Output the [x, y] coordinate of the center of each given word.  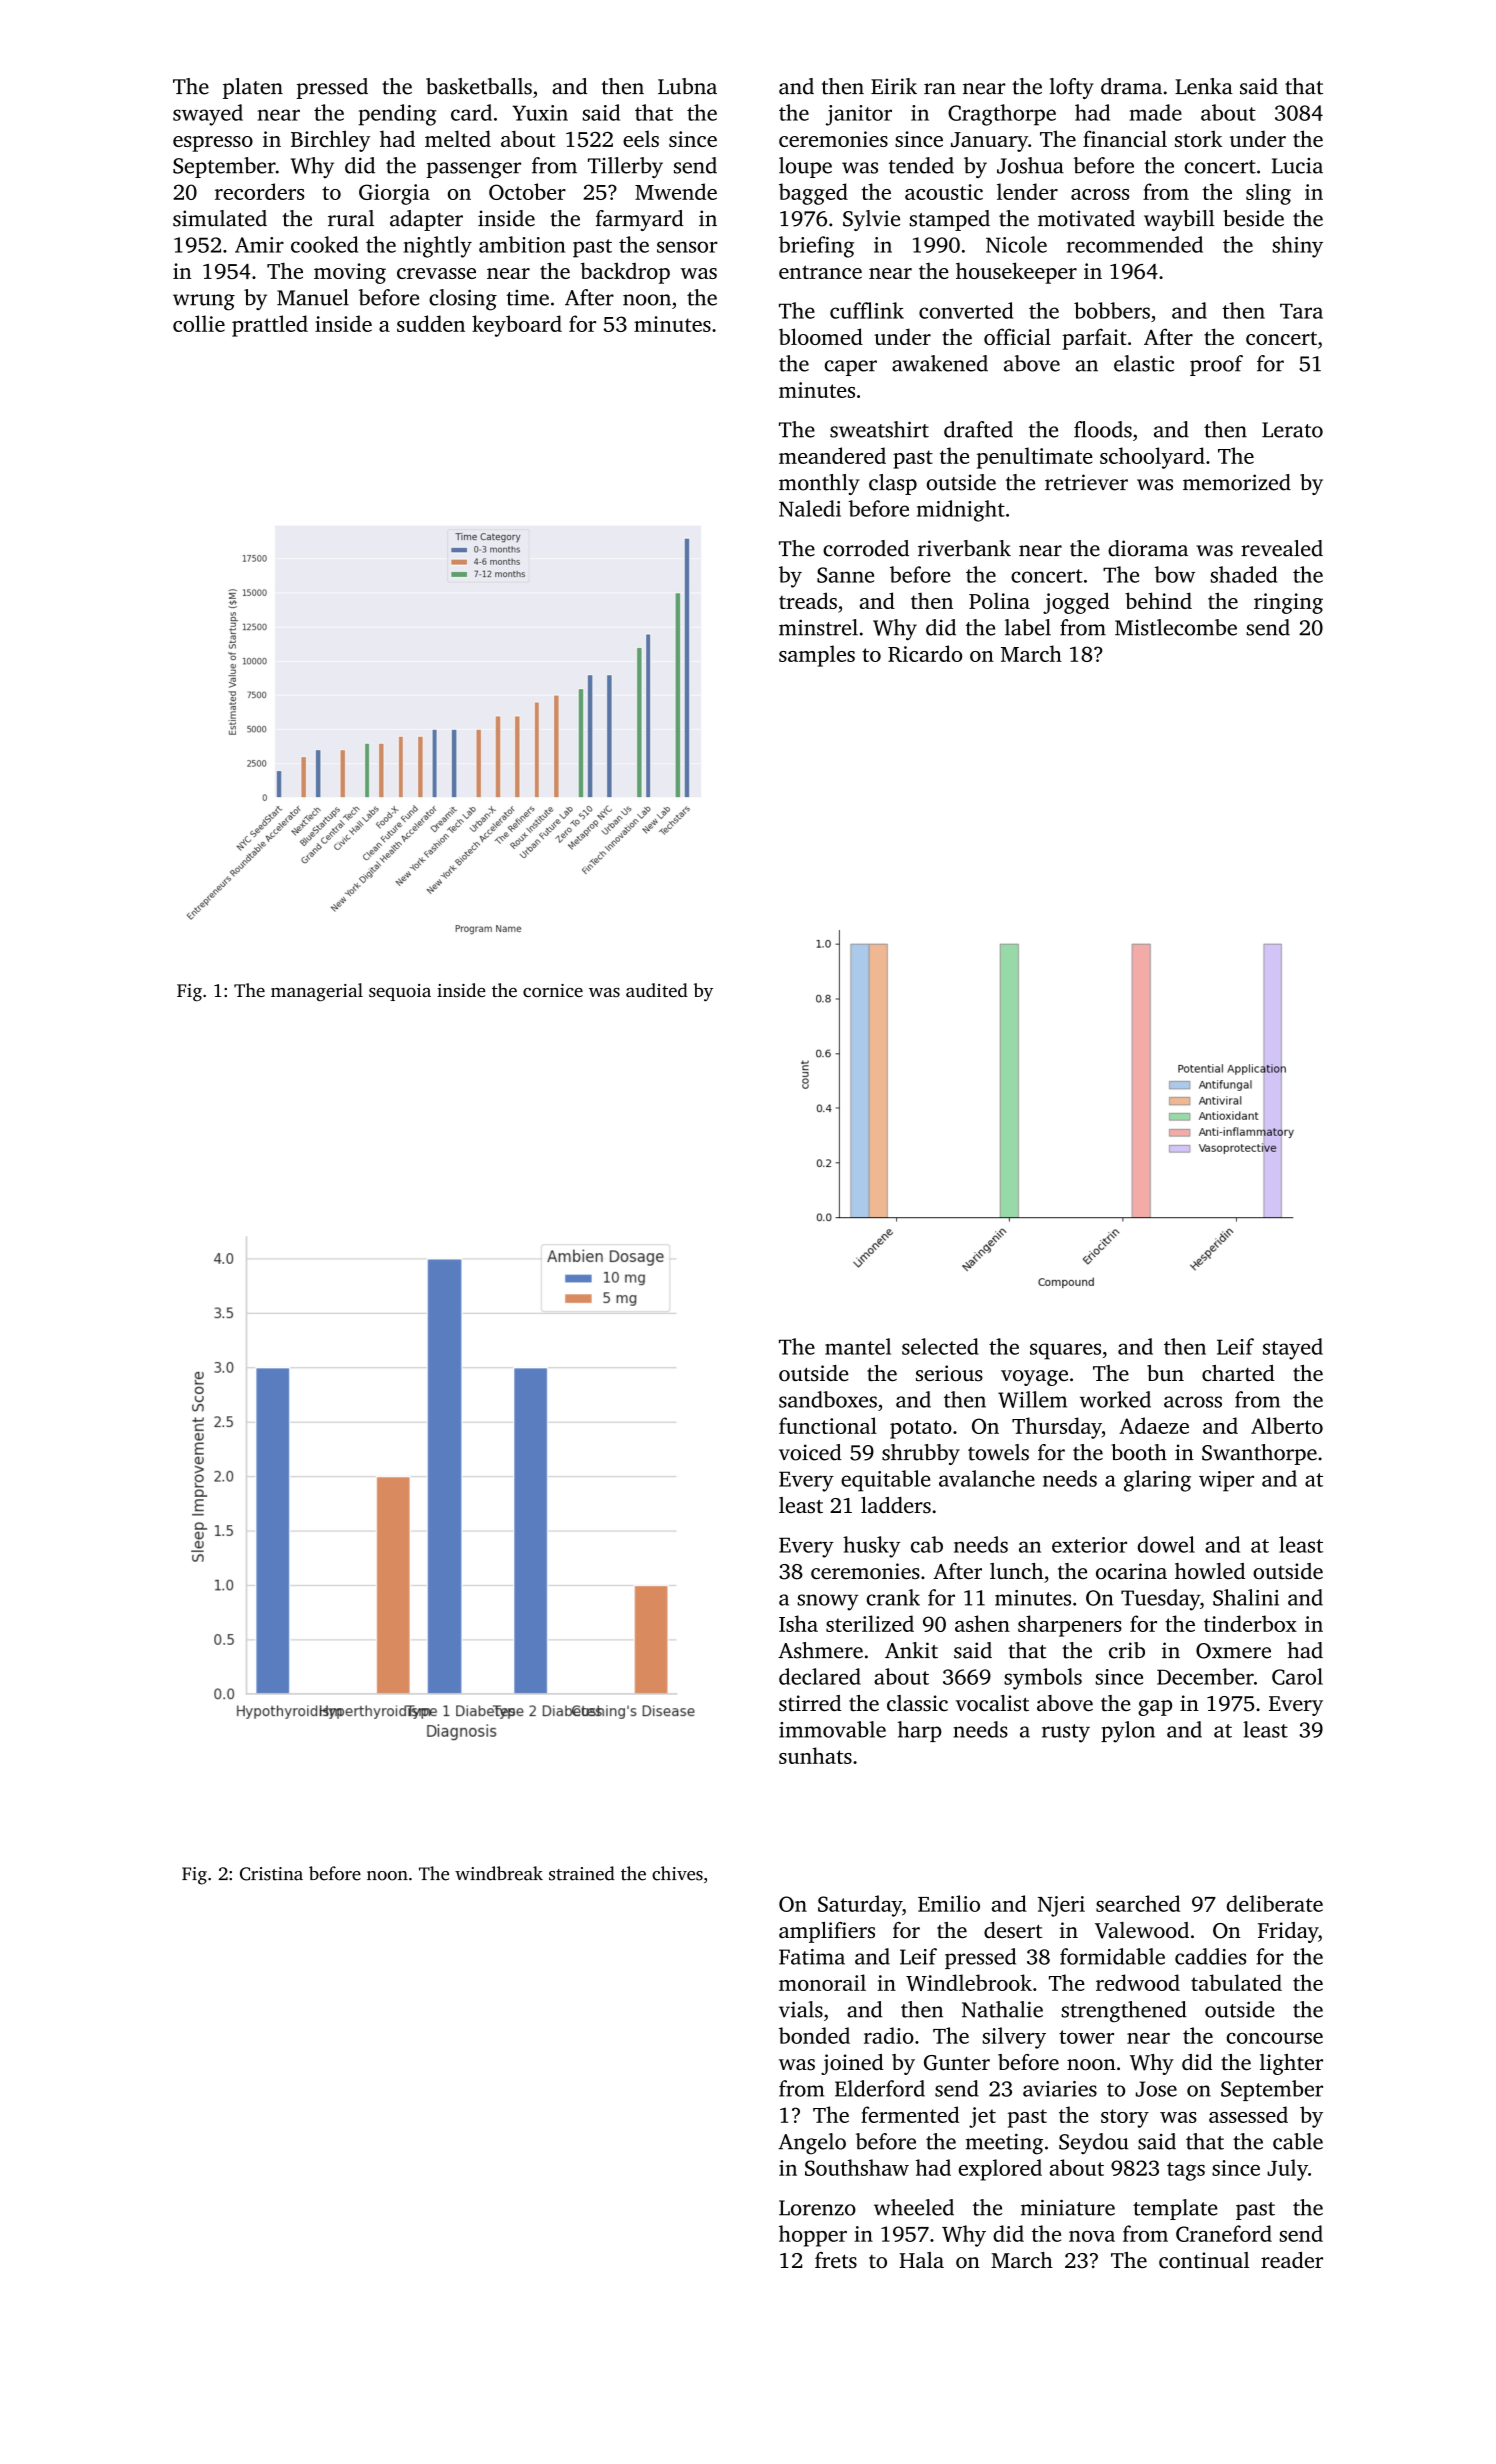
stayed [1293, 1349]
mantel [858, 1346]
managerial [317, 992]
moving [350, 273]
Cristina [271, 1874]
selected [940, 1346]
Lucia [1297, 166]
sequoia [400, 992]
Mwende [676, 191]
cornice [553, 990]
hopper [813, 2236]
